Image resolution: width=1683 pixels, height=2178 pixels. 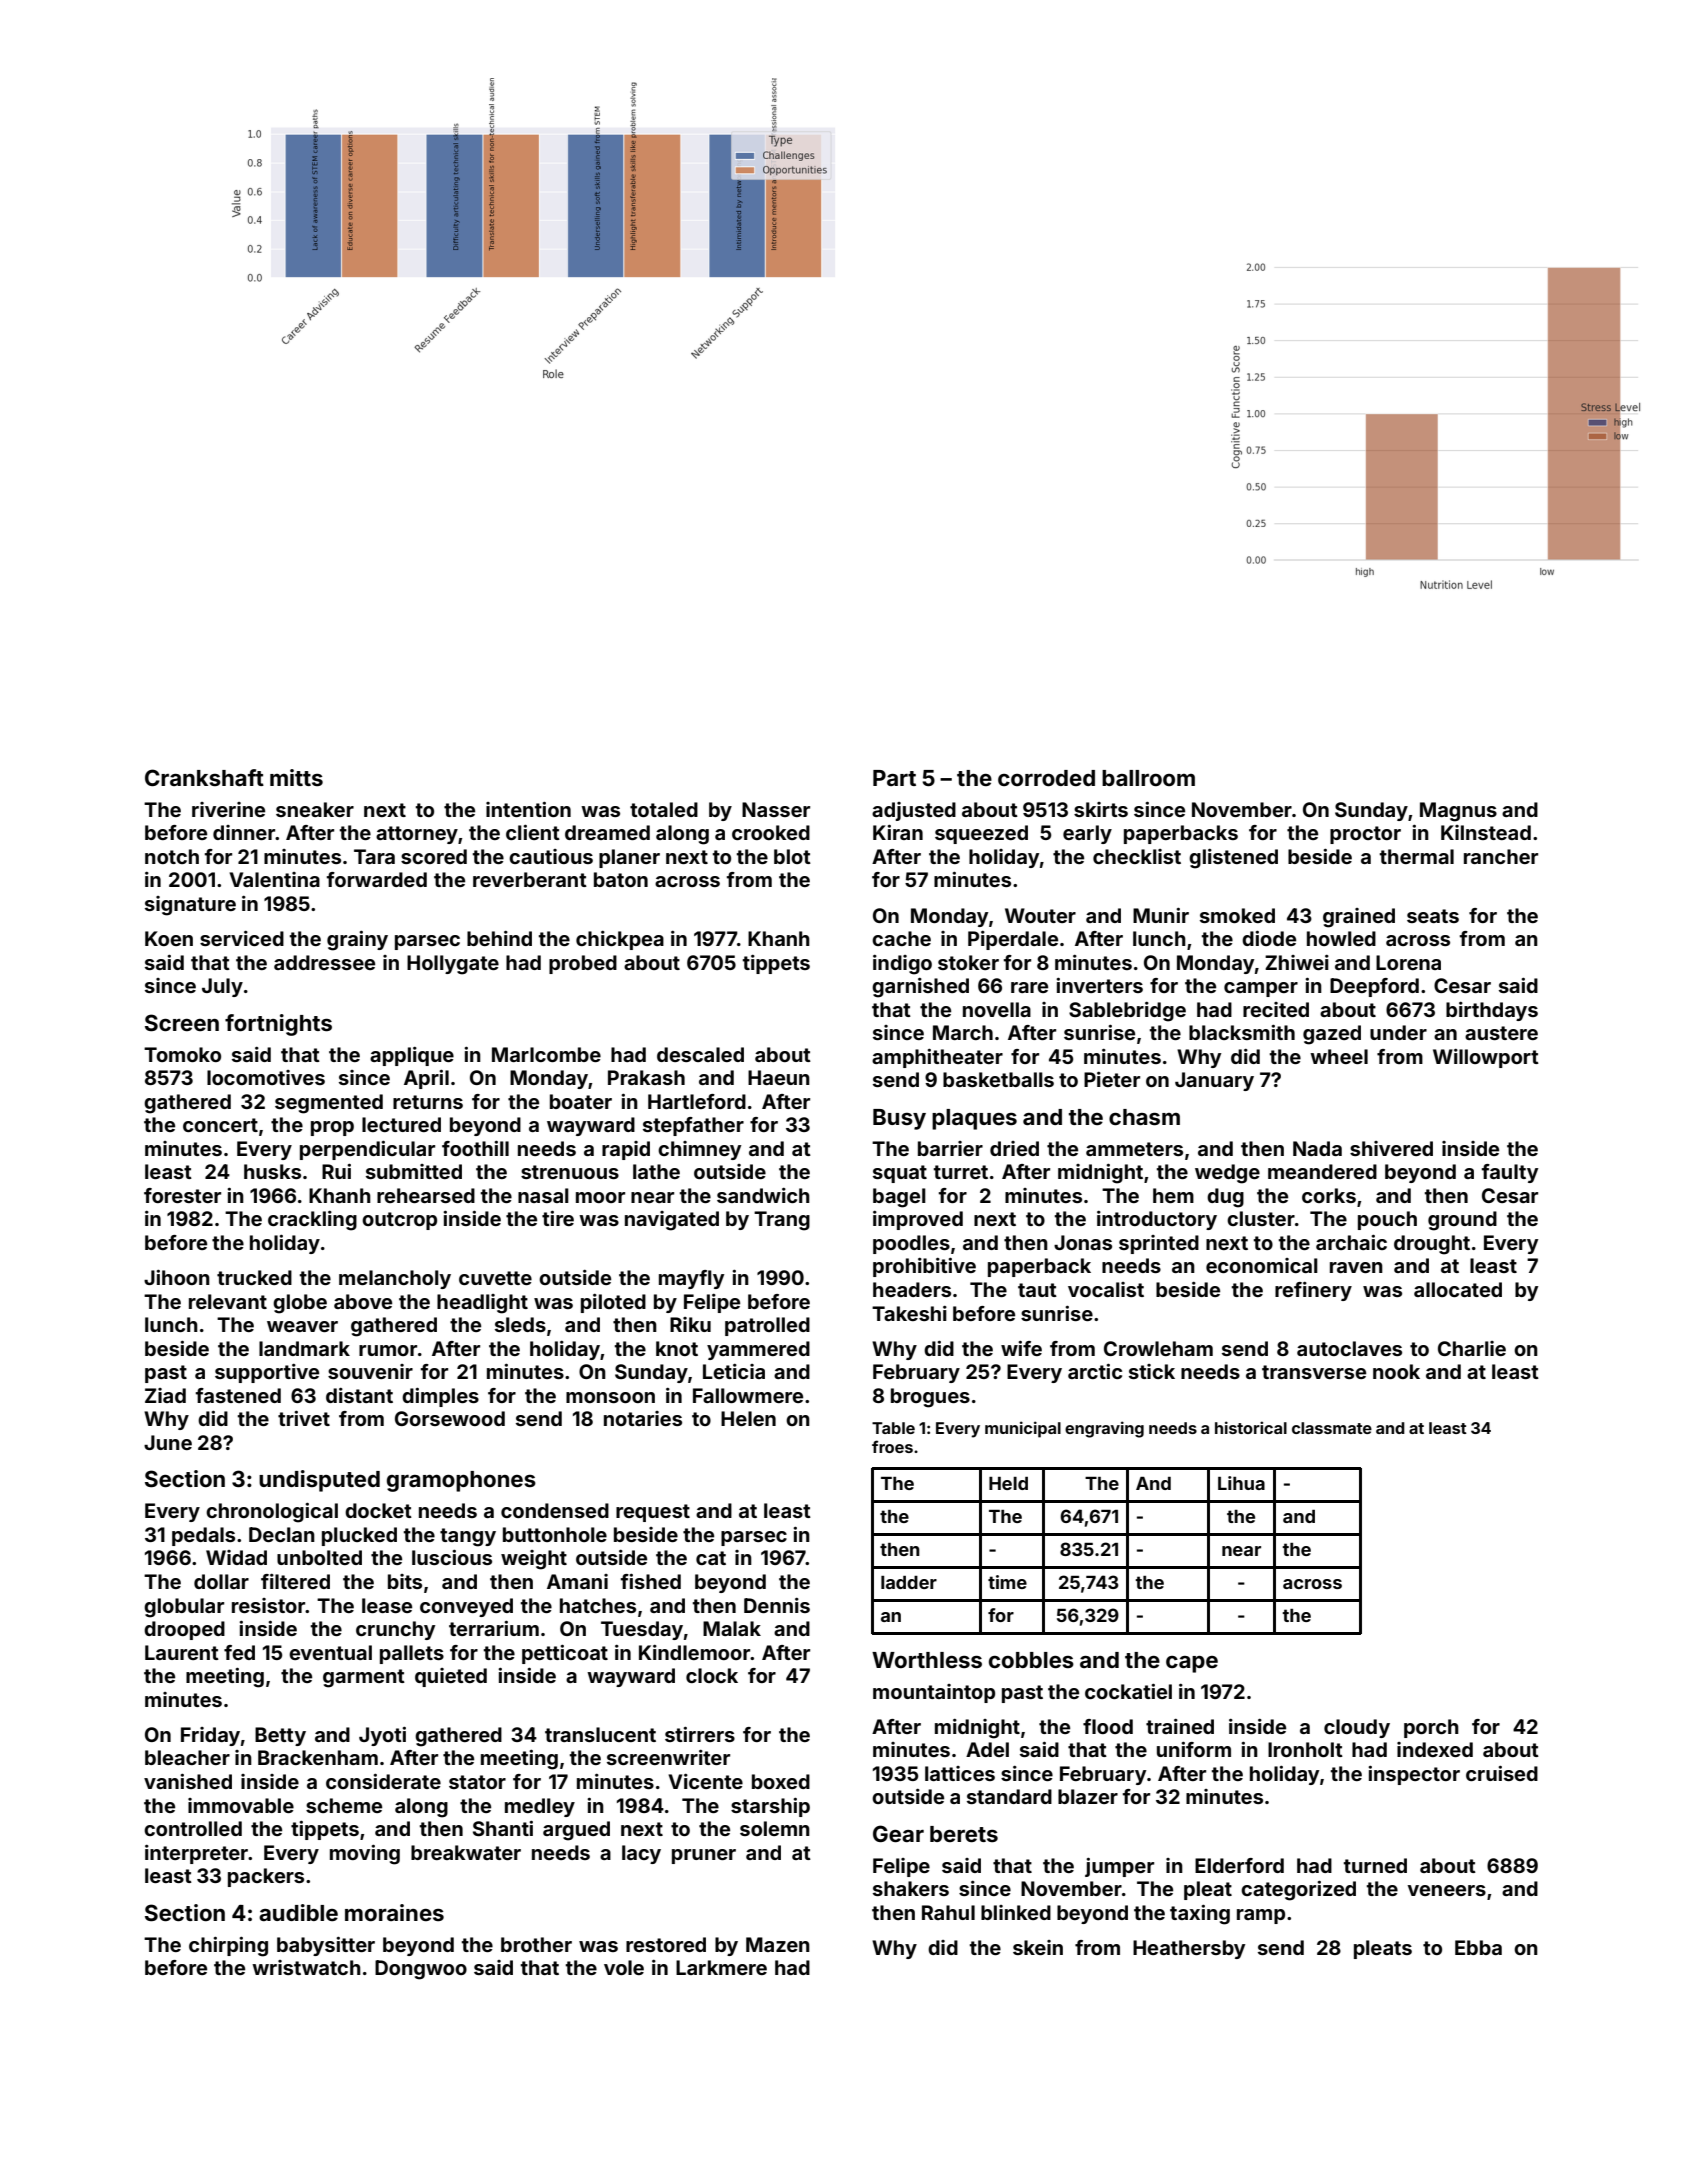 What do you see at coordinates (1332, 1035) in the screenshot?
I see `gazed` at bounding box center [1332, 1035].
